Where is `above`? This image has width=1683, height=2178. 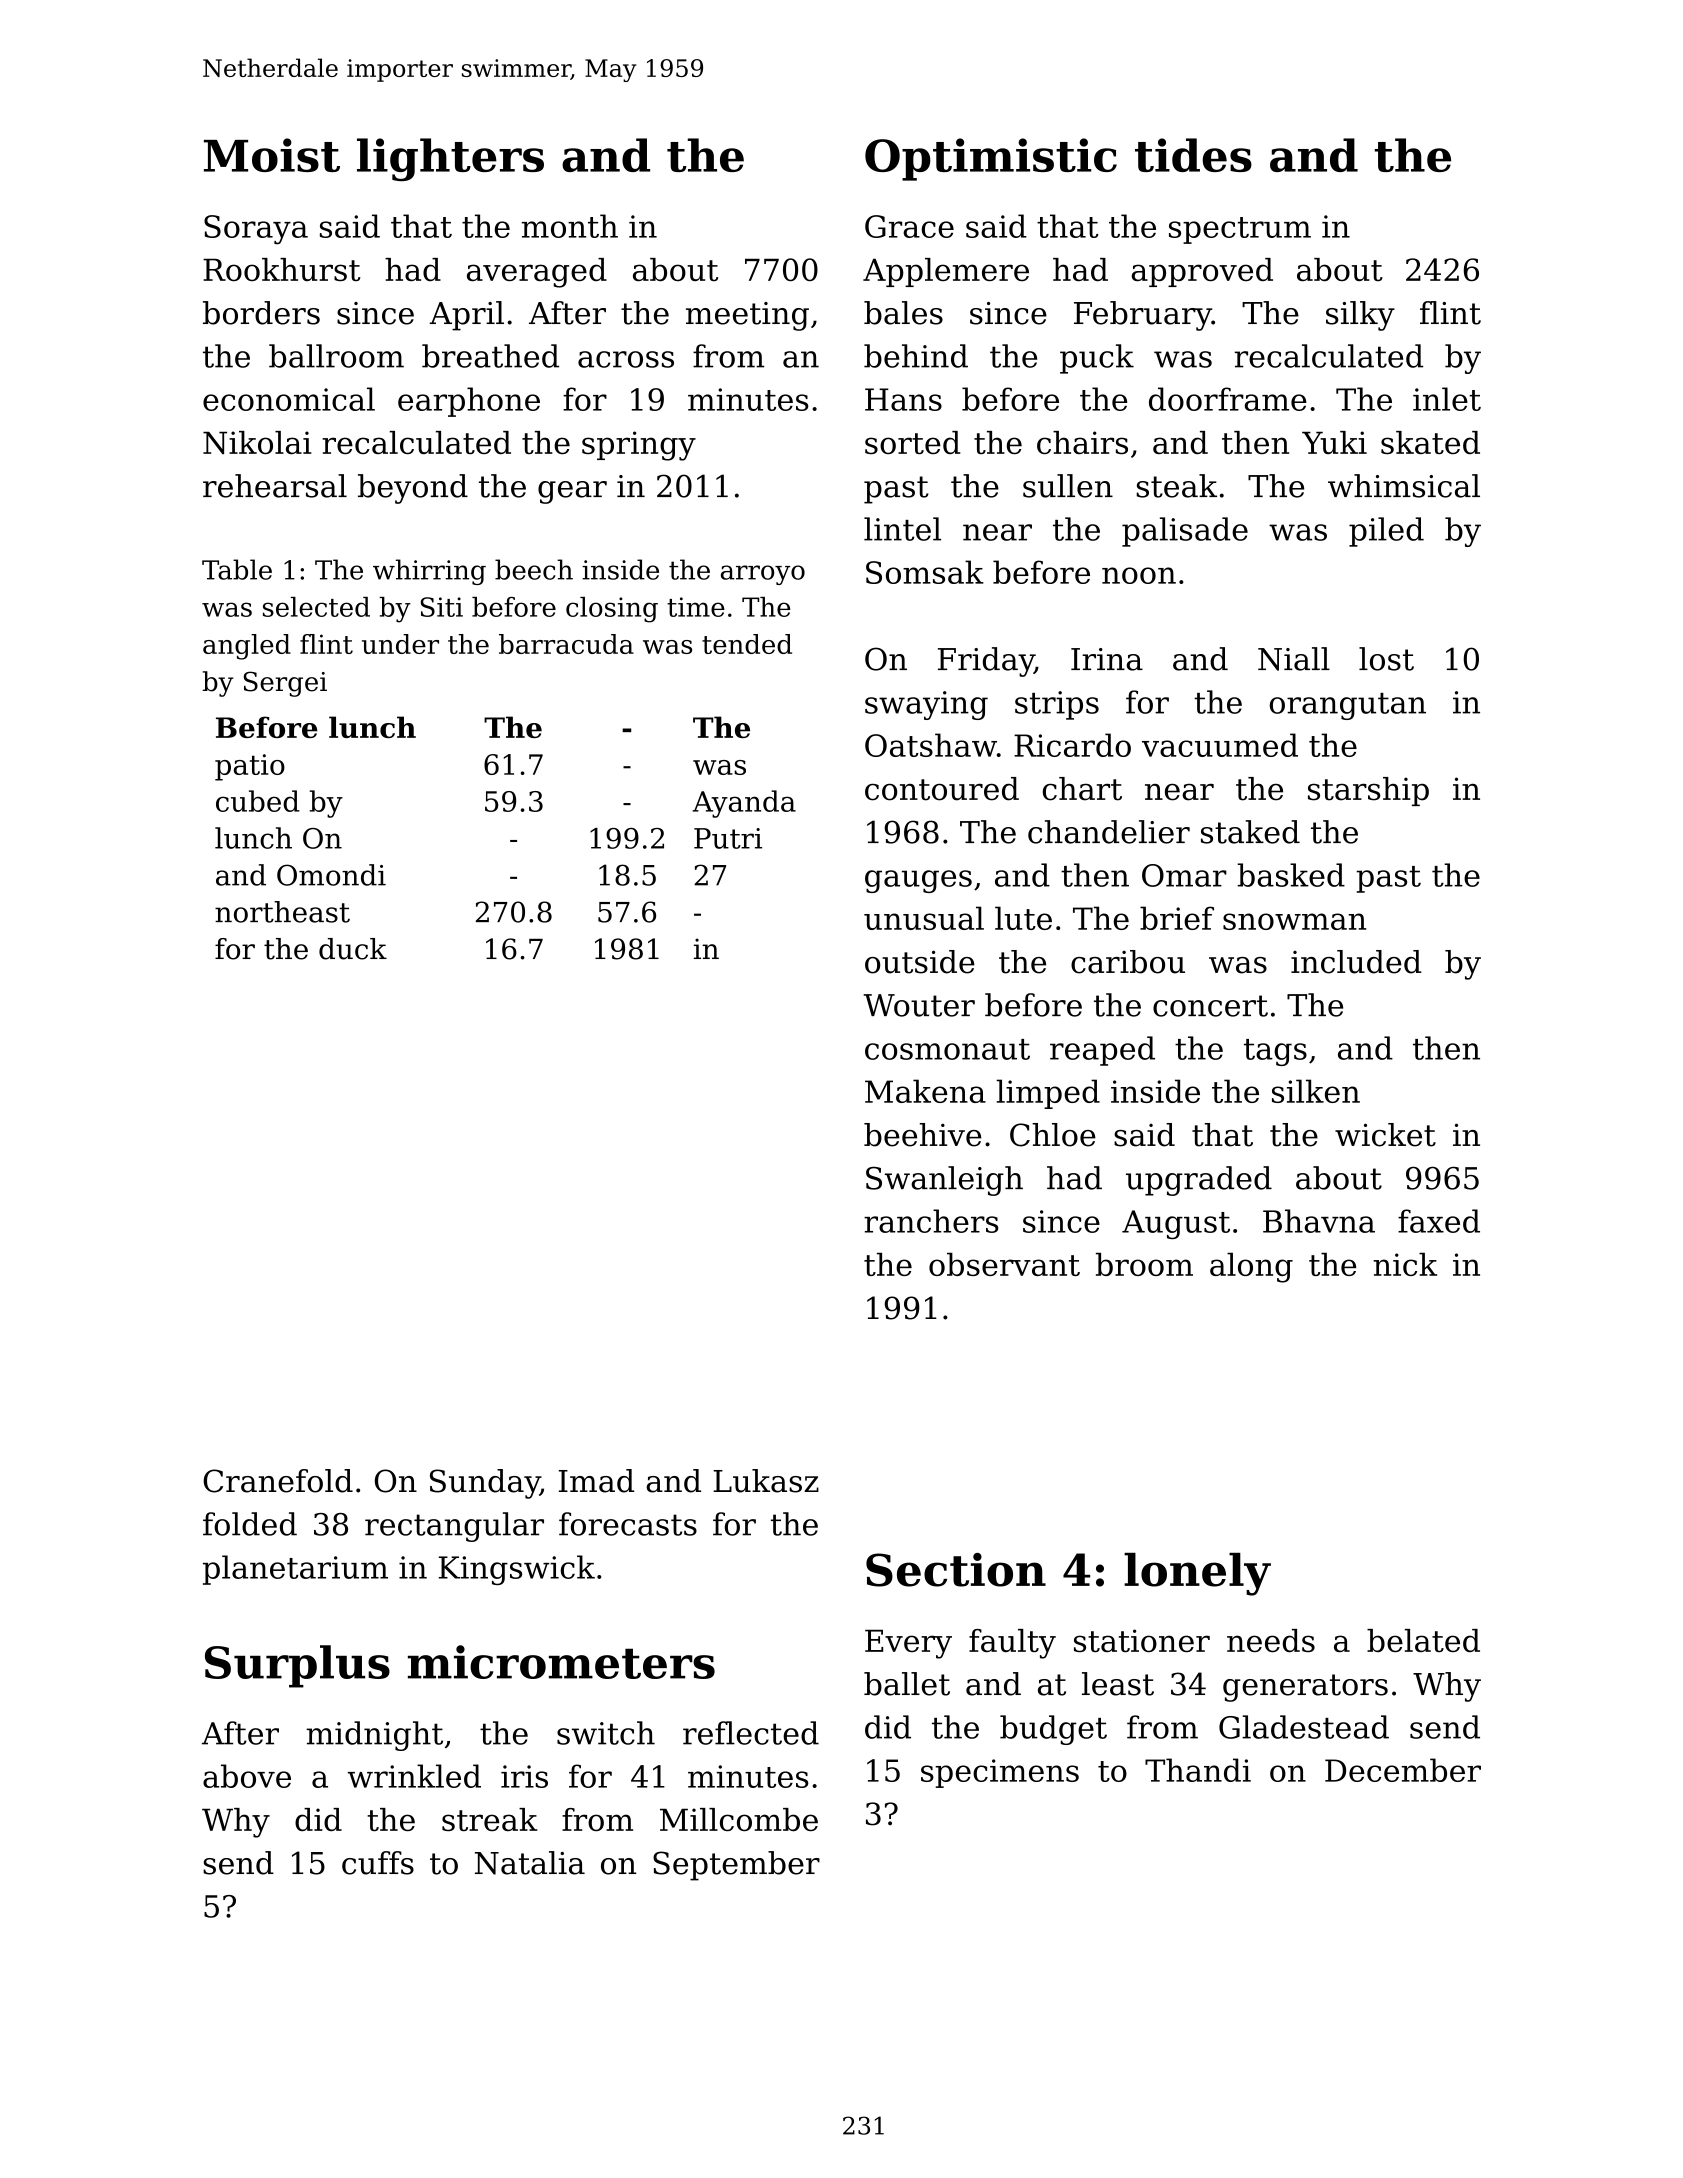 above is located at coordinates (247, 1776).
